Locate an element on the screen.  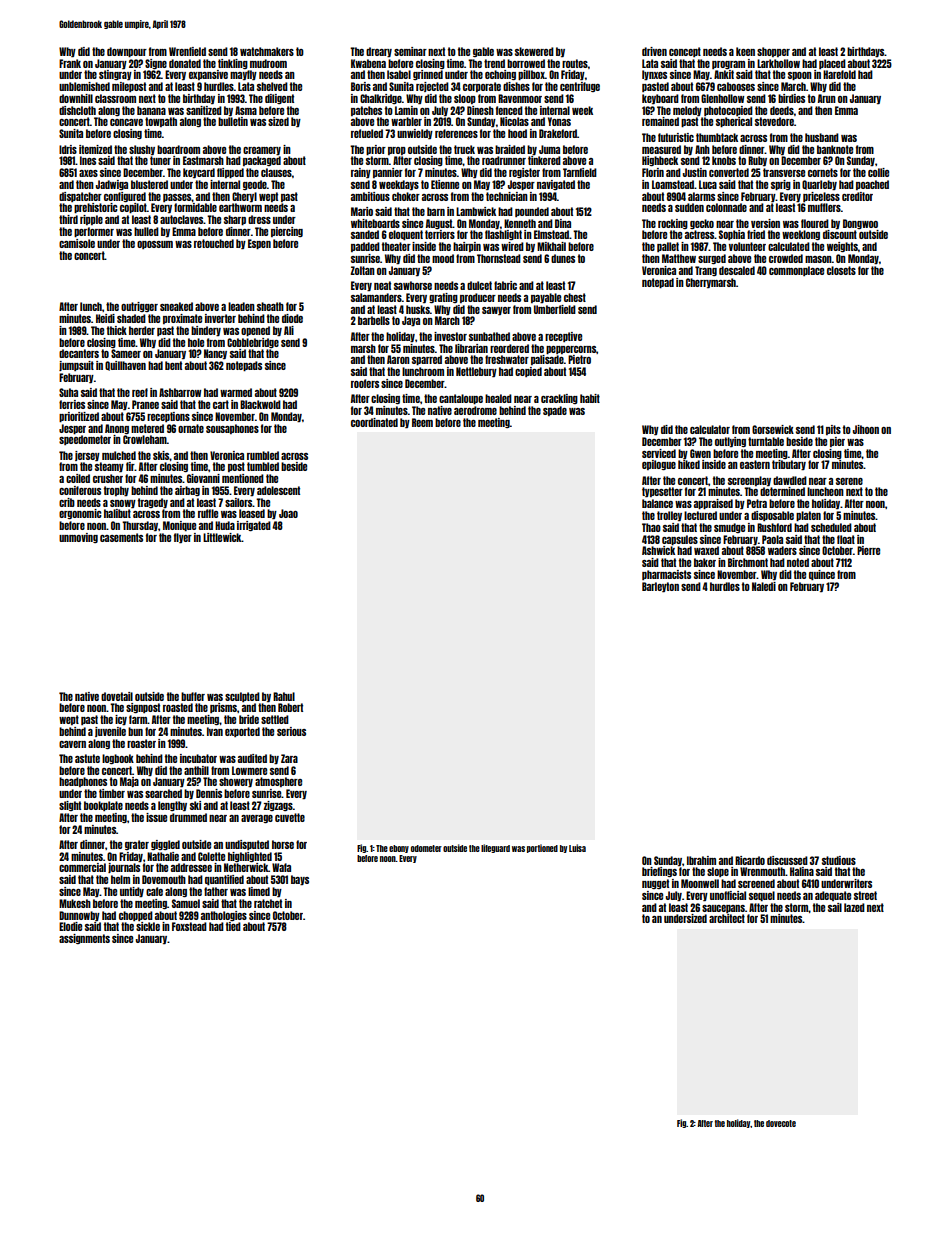
assignments is located at coordinates (84, 939).
